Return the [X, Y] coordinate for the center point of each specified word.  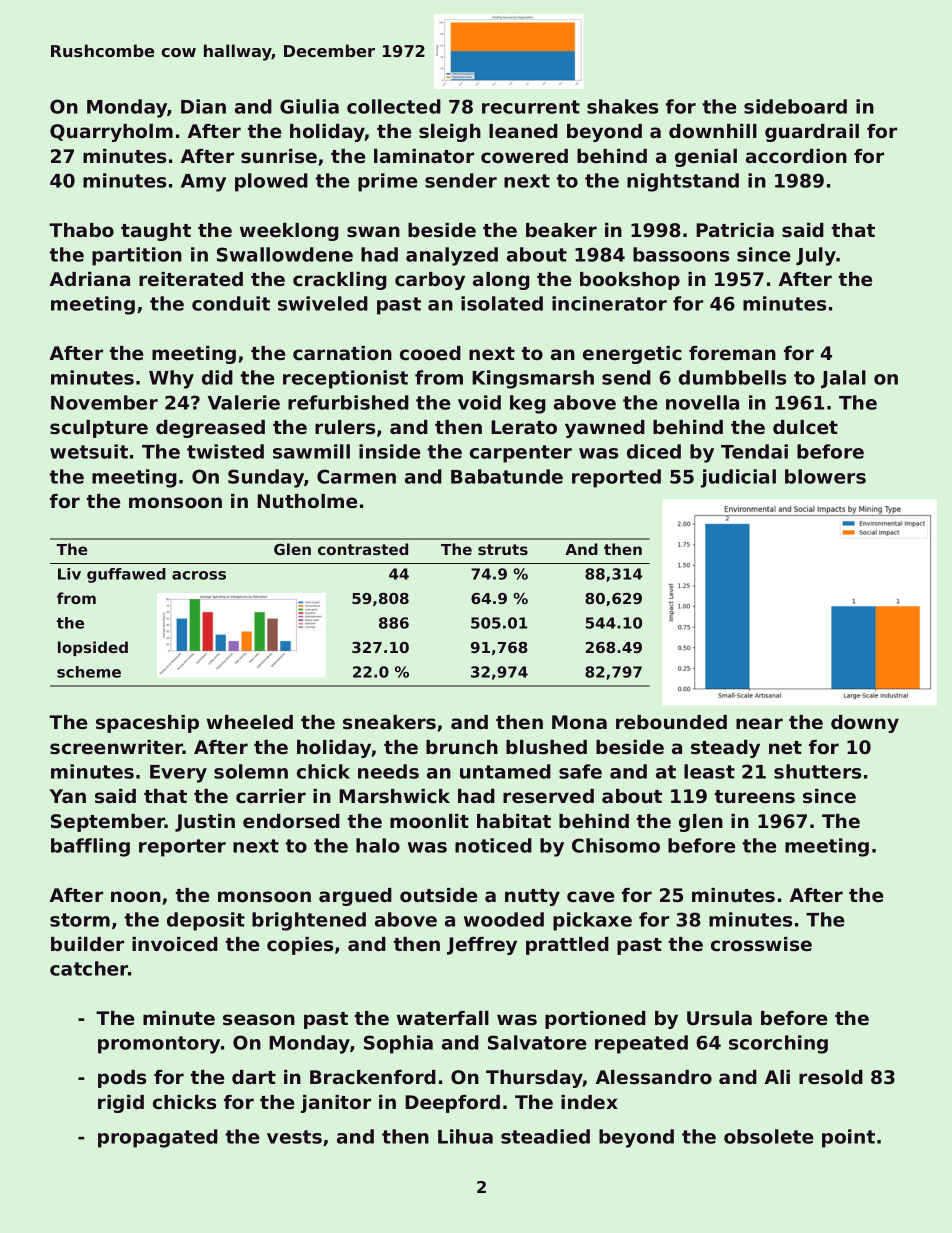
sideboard [795, 106]
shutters [817, 771]
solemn [251, 771]
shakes [622, 106]
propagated [158, 1138]
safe [580, 771]
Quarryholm [111, 133]
